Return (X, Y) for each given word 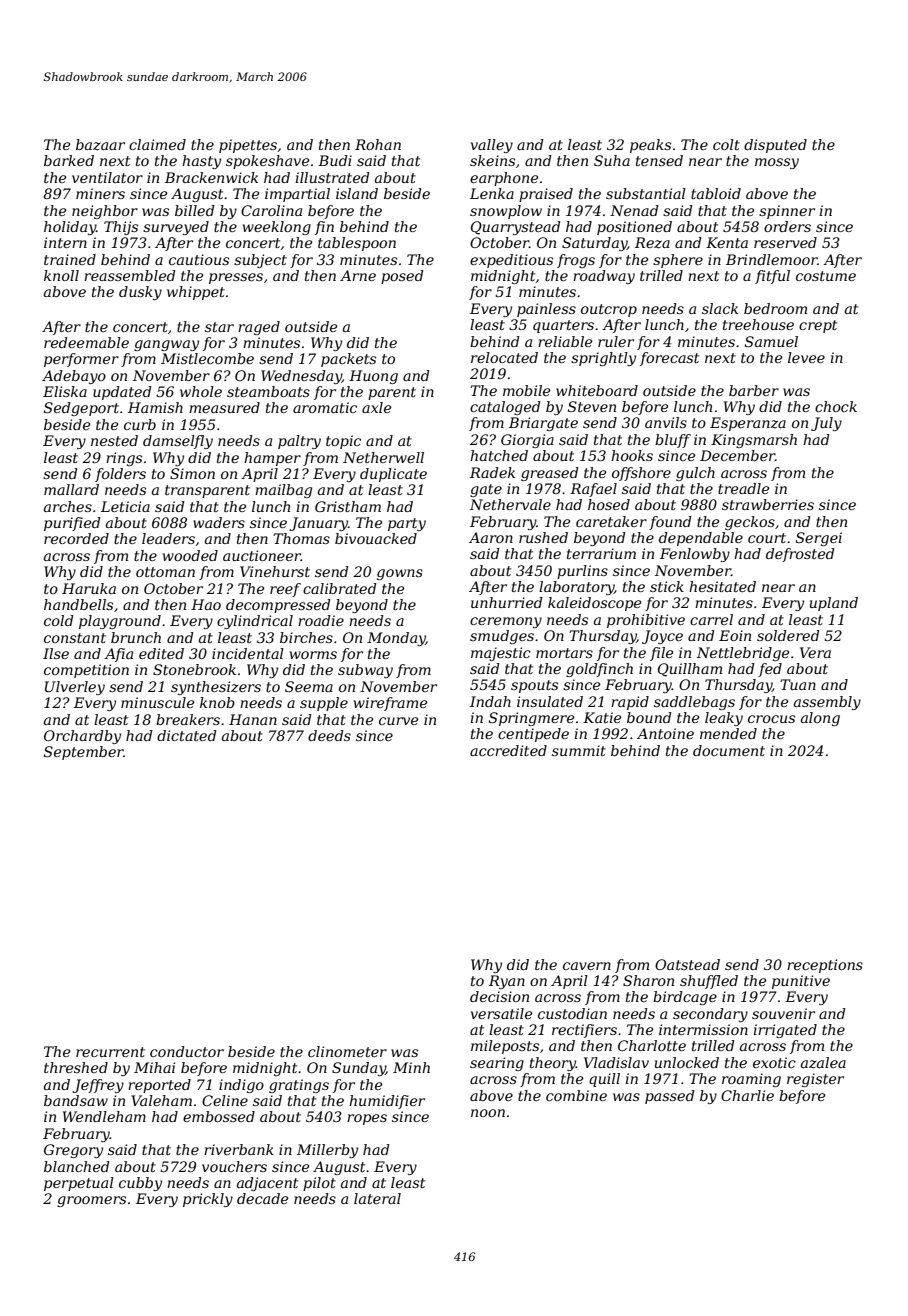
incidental (248, 653)
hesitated (722, 586)
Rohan (378, 144)
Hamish (155, 407)
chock (836, 406)
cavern (587, 966)
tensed (659, 160)
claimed (157, 144)
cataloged (505, 408)
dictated (187, 735)
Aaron (491, 537)
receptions (825, 966)
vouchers (234, 1166)
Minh (411, 1067)
